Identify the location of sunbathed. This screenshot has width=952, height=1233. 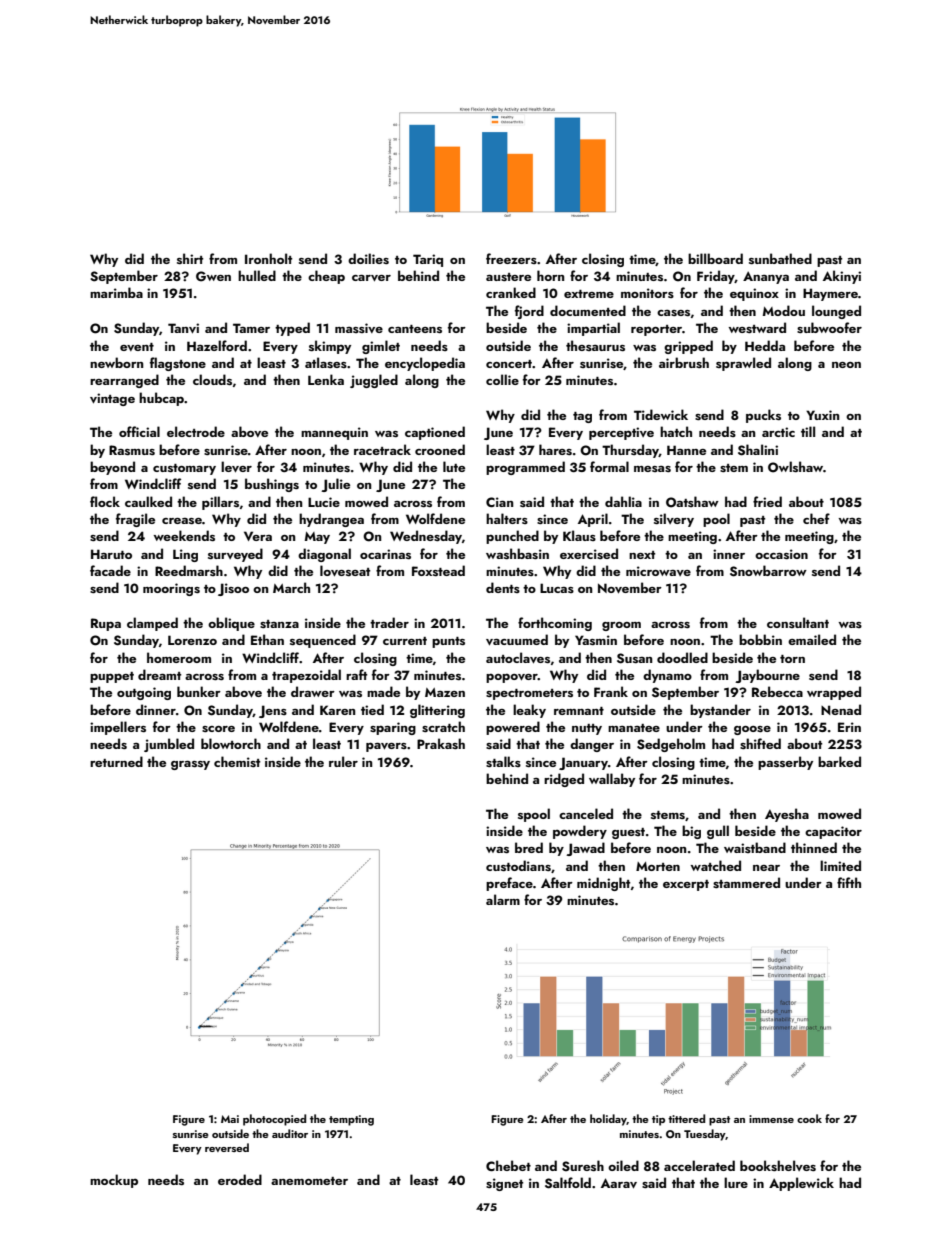
(780, 258).
